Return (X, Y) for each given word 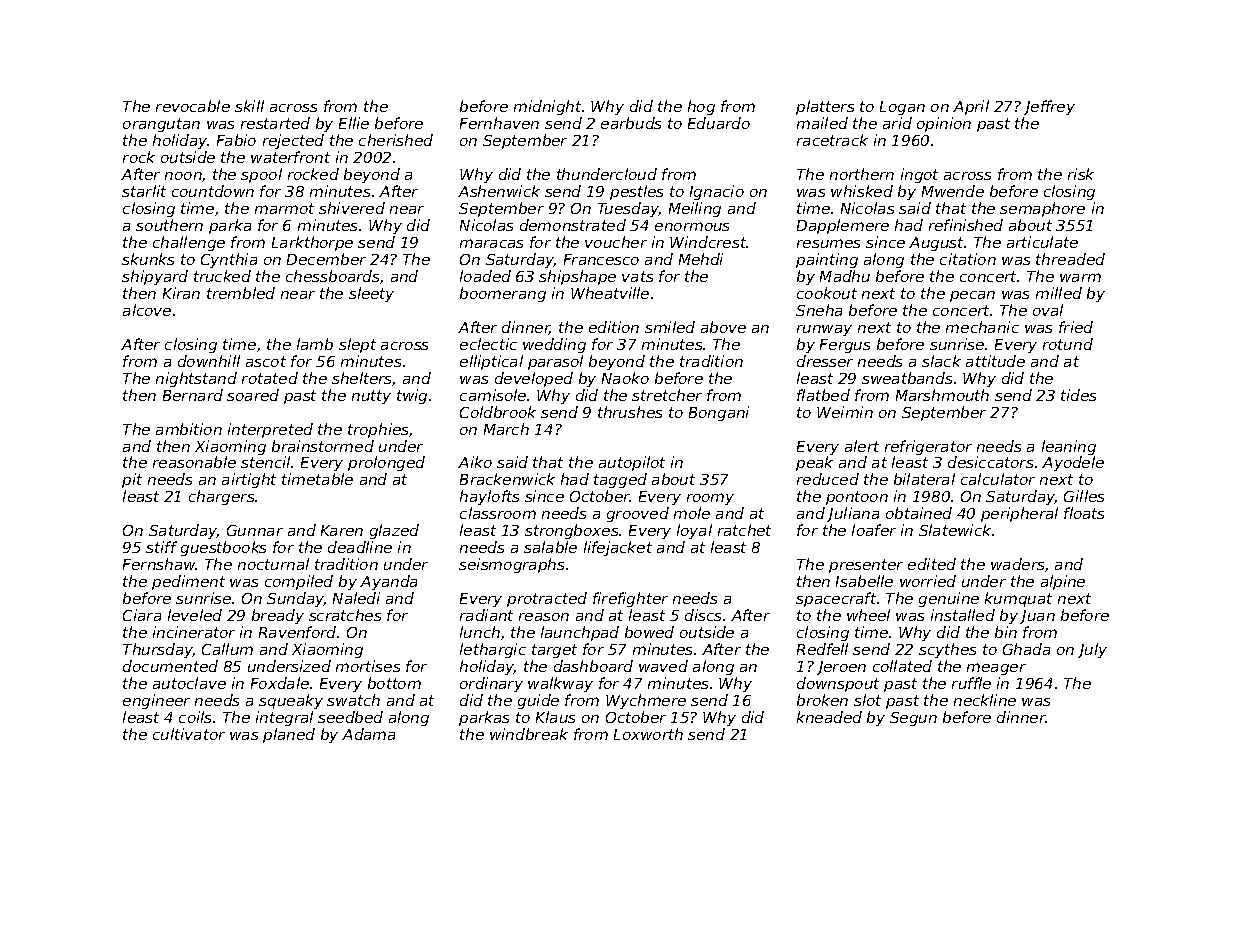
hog (701, 107)
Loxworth (648, 734)
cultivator (189, 734)
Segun (913, 719)
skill (249, 106)
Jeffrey (1049, 107)
